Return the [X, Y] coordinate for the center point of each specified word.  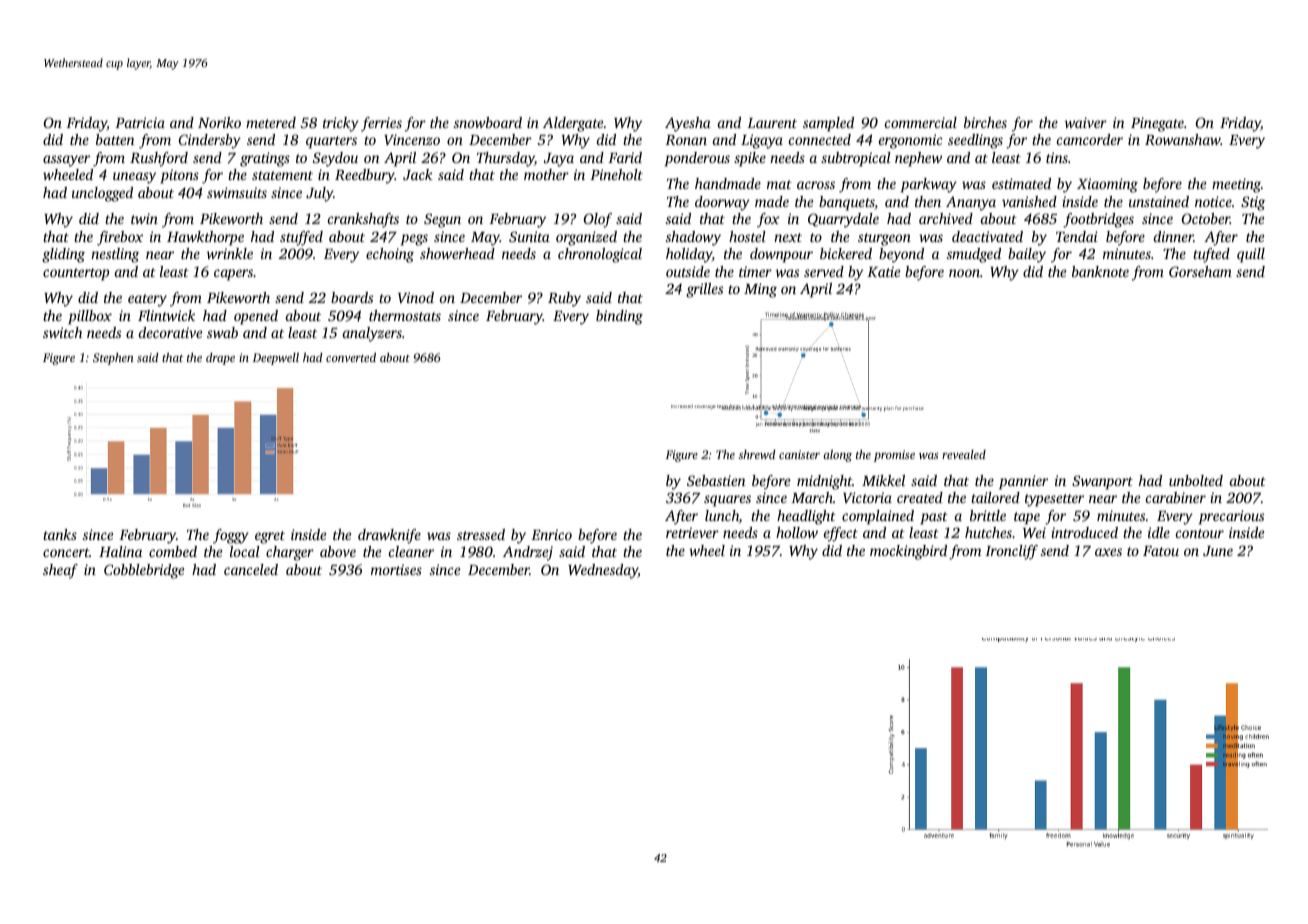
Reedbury [365, 176]
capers [233, 275]
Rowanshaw [1183, 139]
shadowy [693, 238]
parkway [929, 185]
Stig [1253, 203]
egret [270, 537]
